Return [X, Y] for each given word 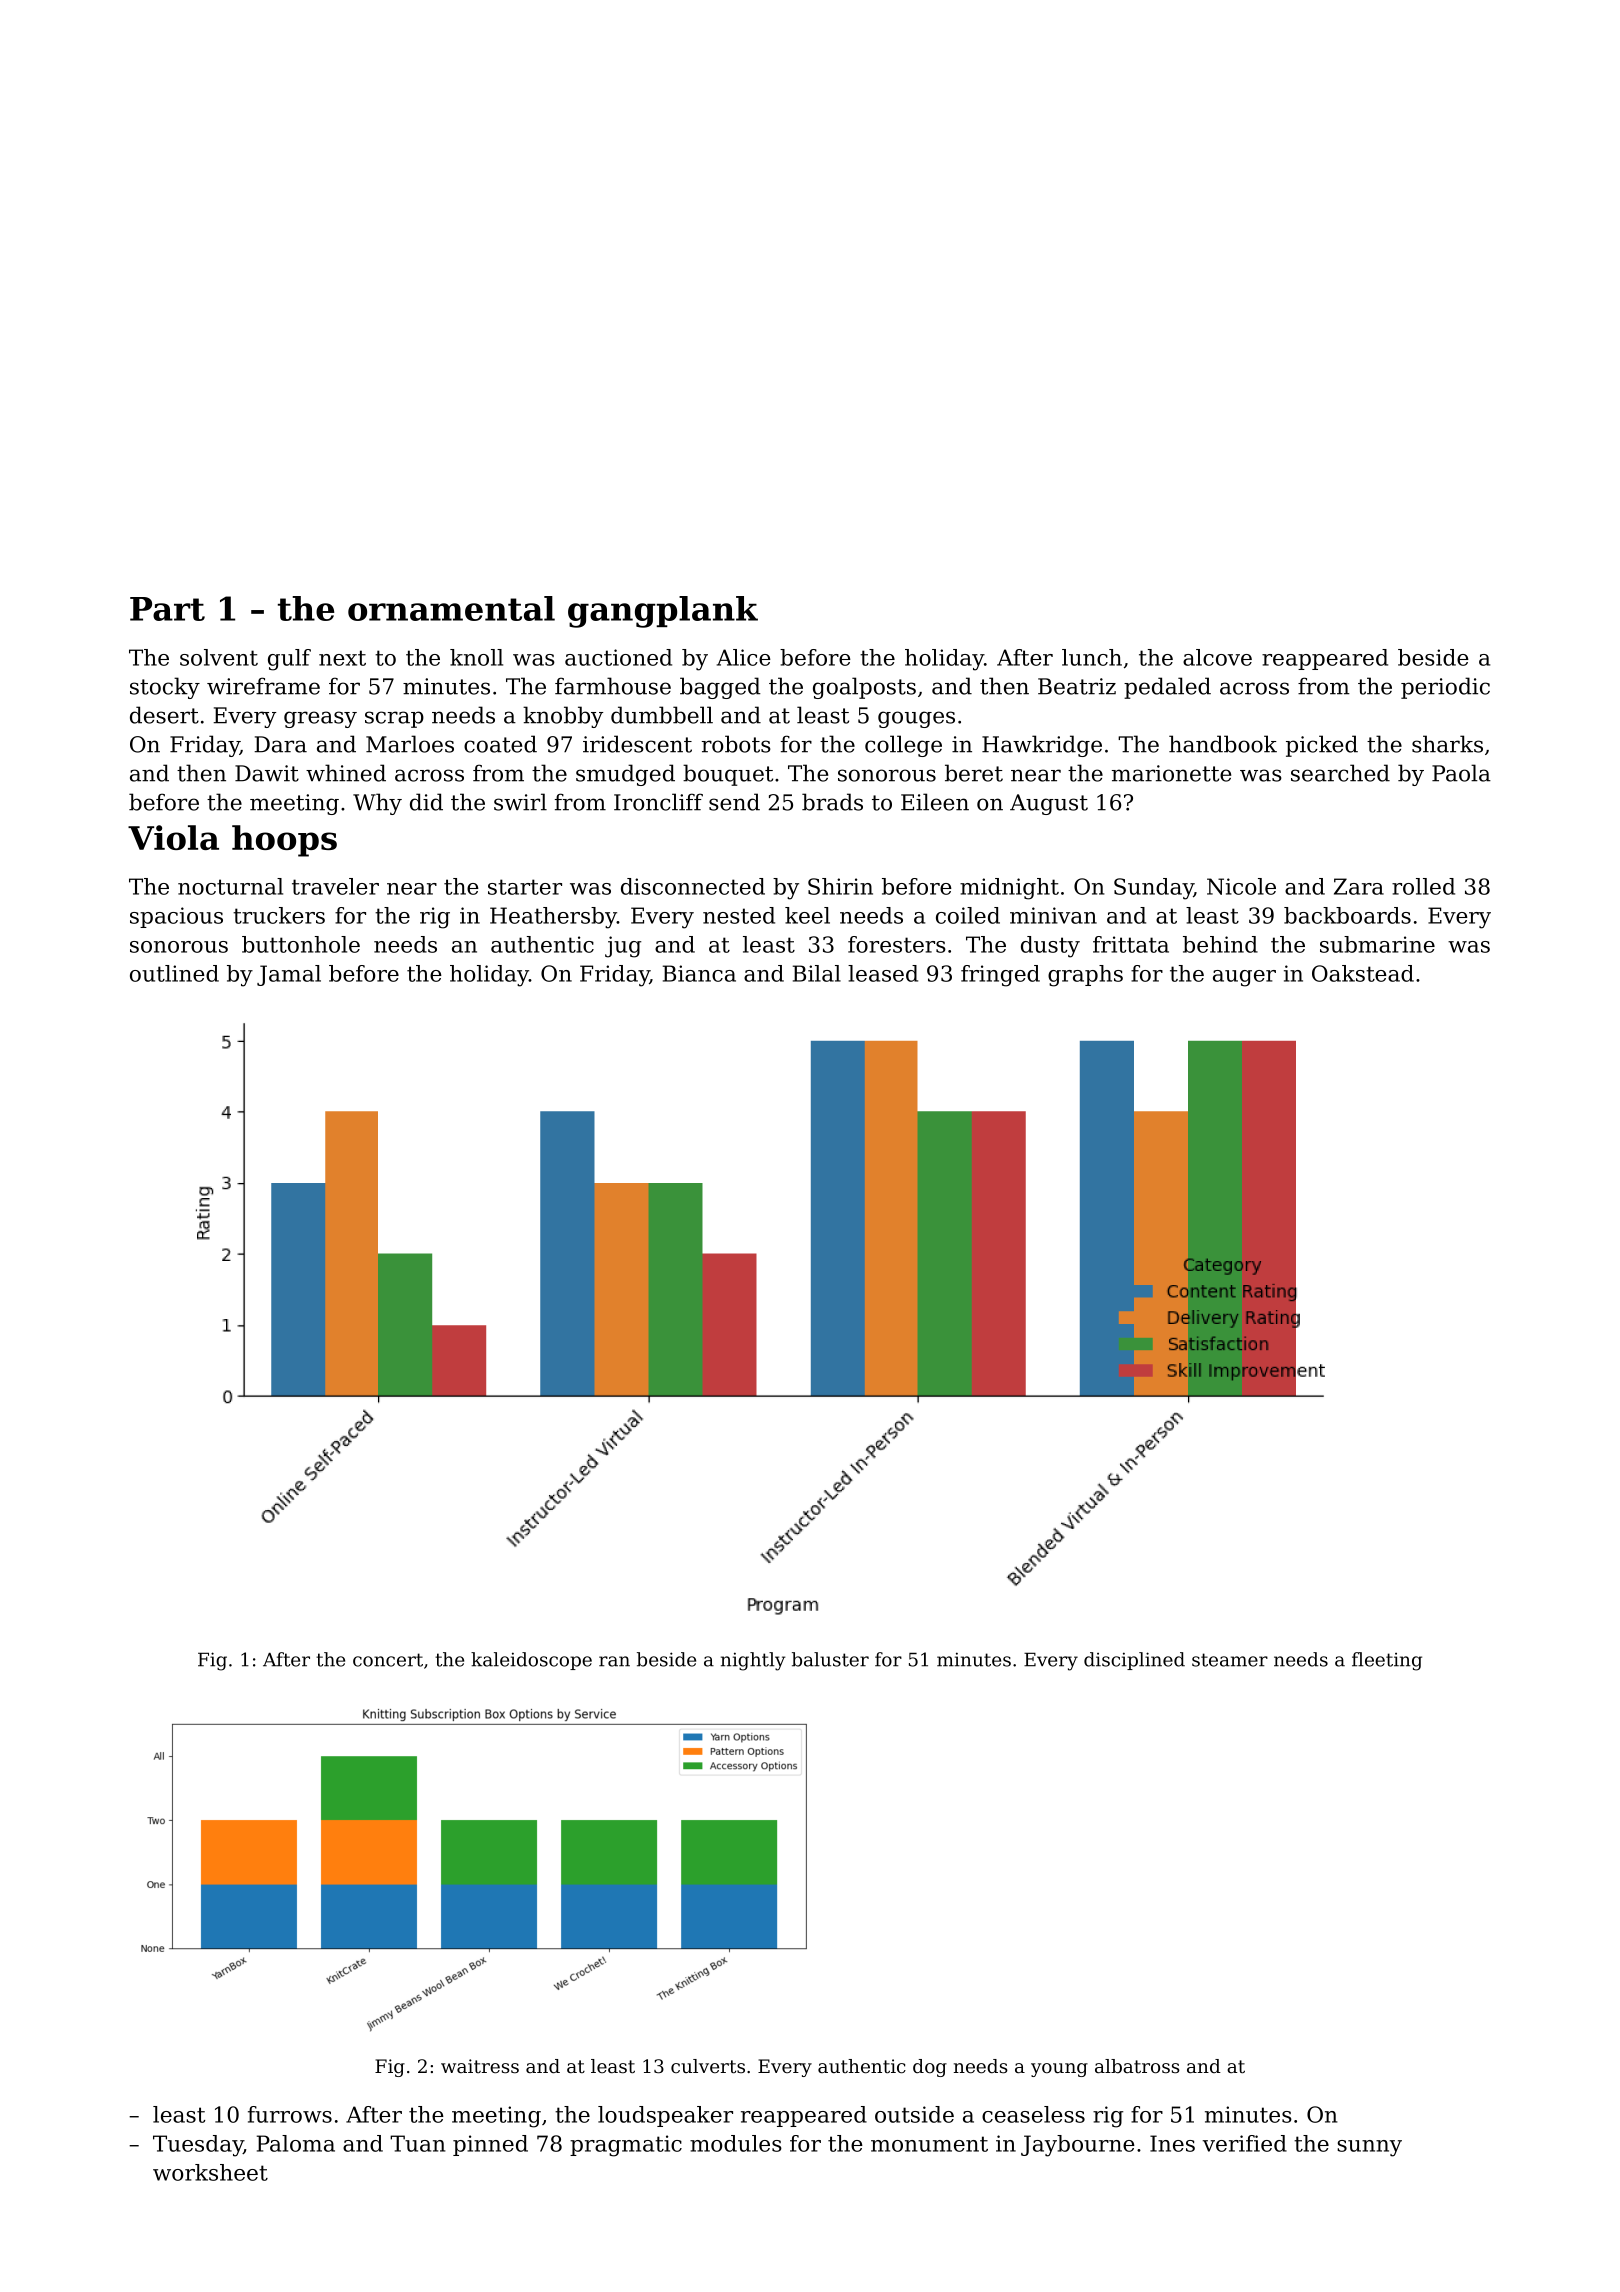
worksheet [210, 2172]
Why [377, 804]
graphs [1085, 976]
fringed [1000, 976]
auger [1244, 978]
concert [388, 1660]
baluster [830, 1659]
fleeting [1387, 1661]
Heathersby [553, 918]
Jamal [289, 975]
